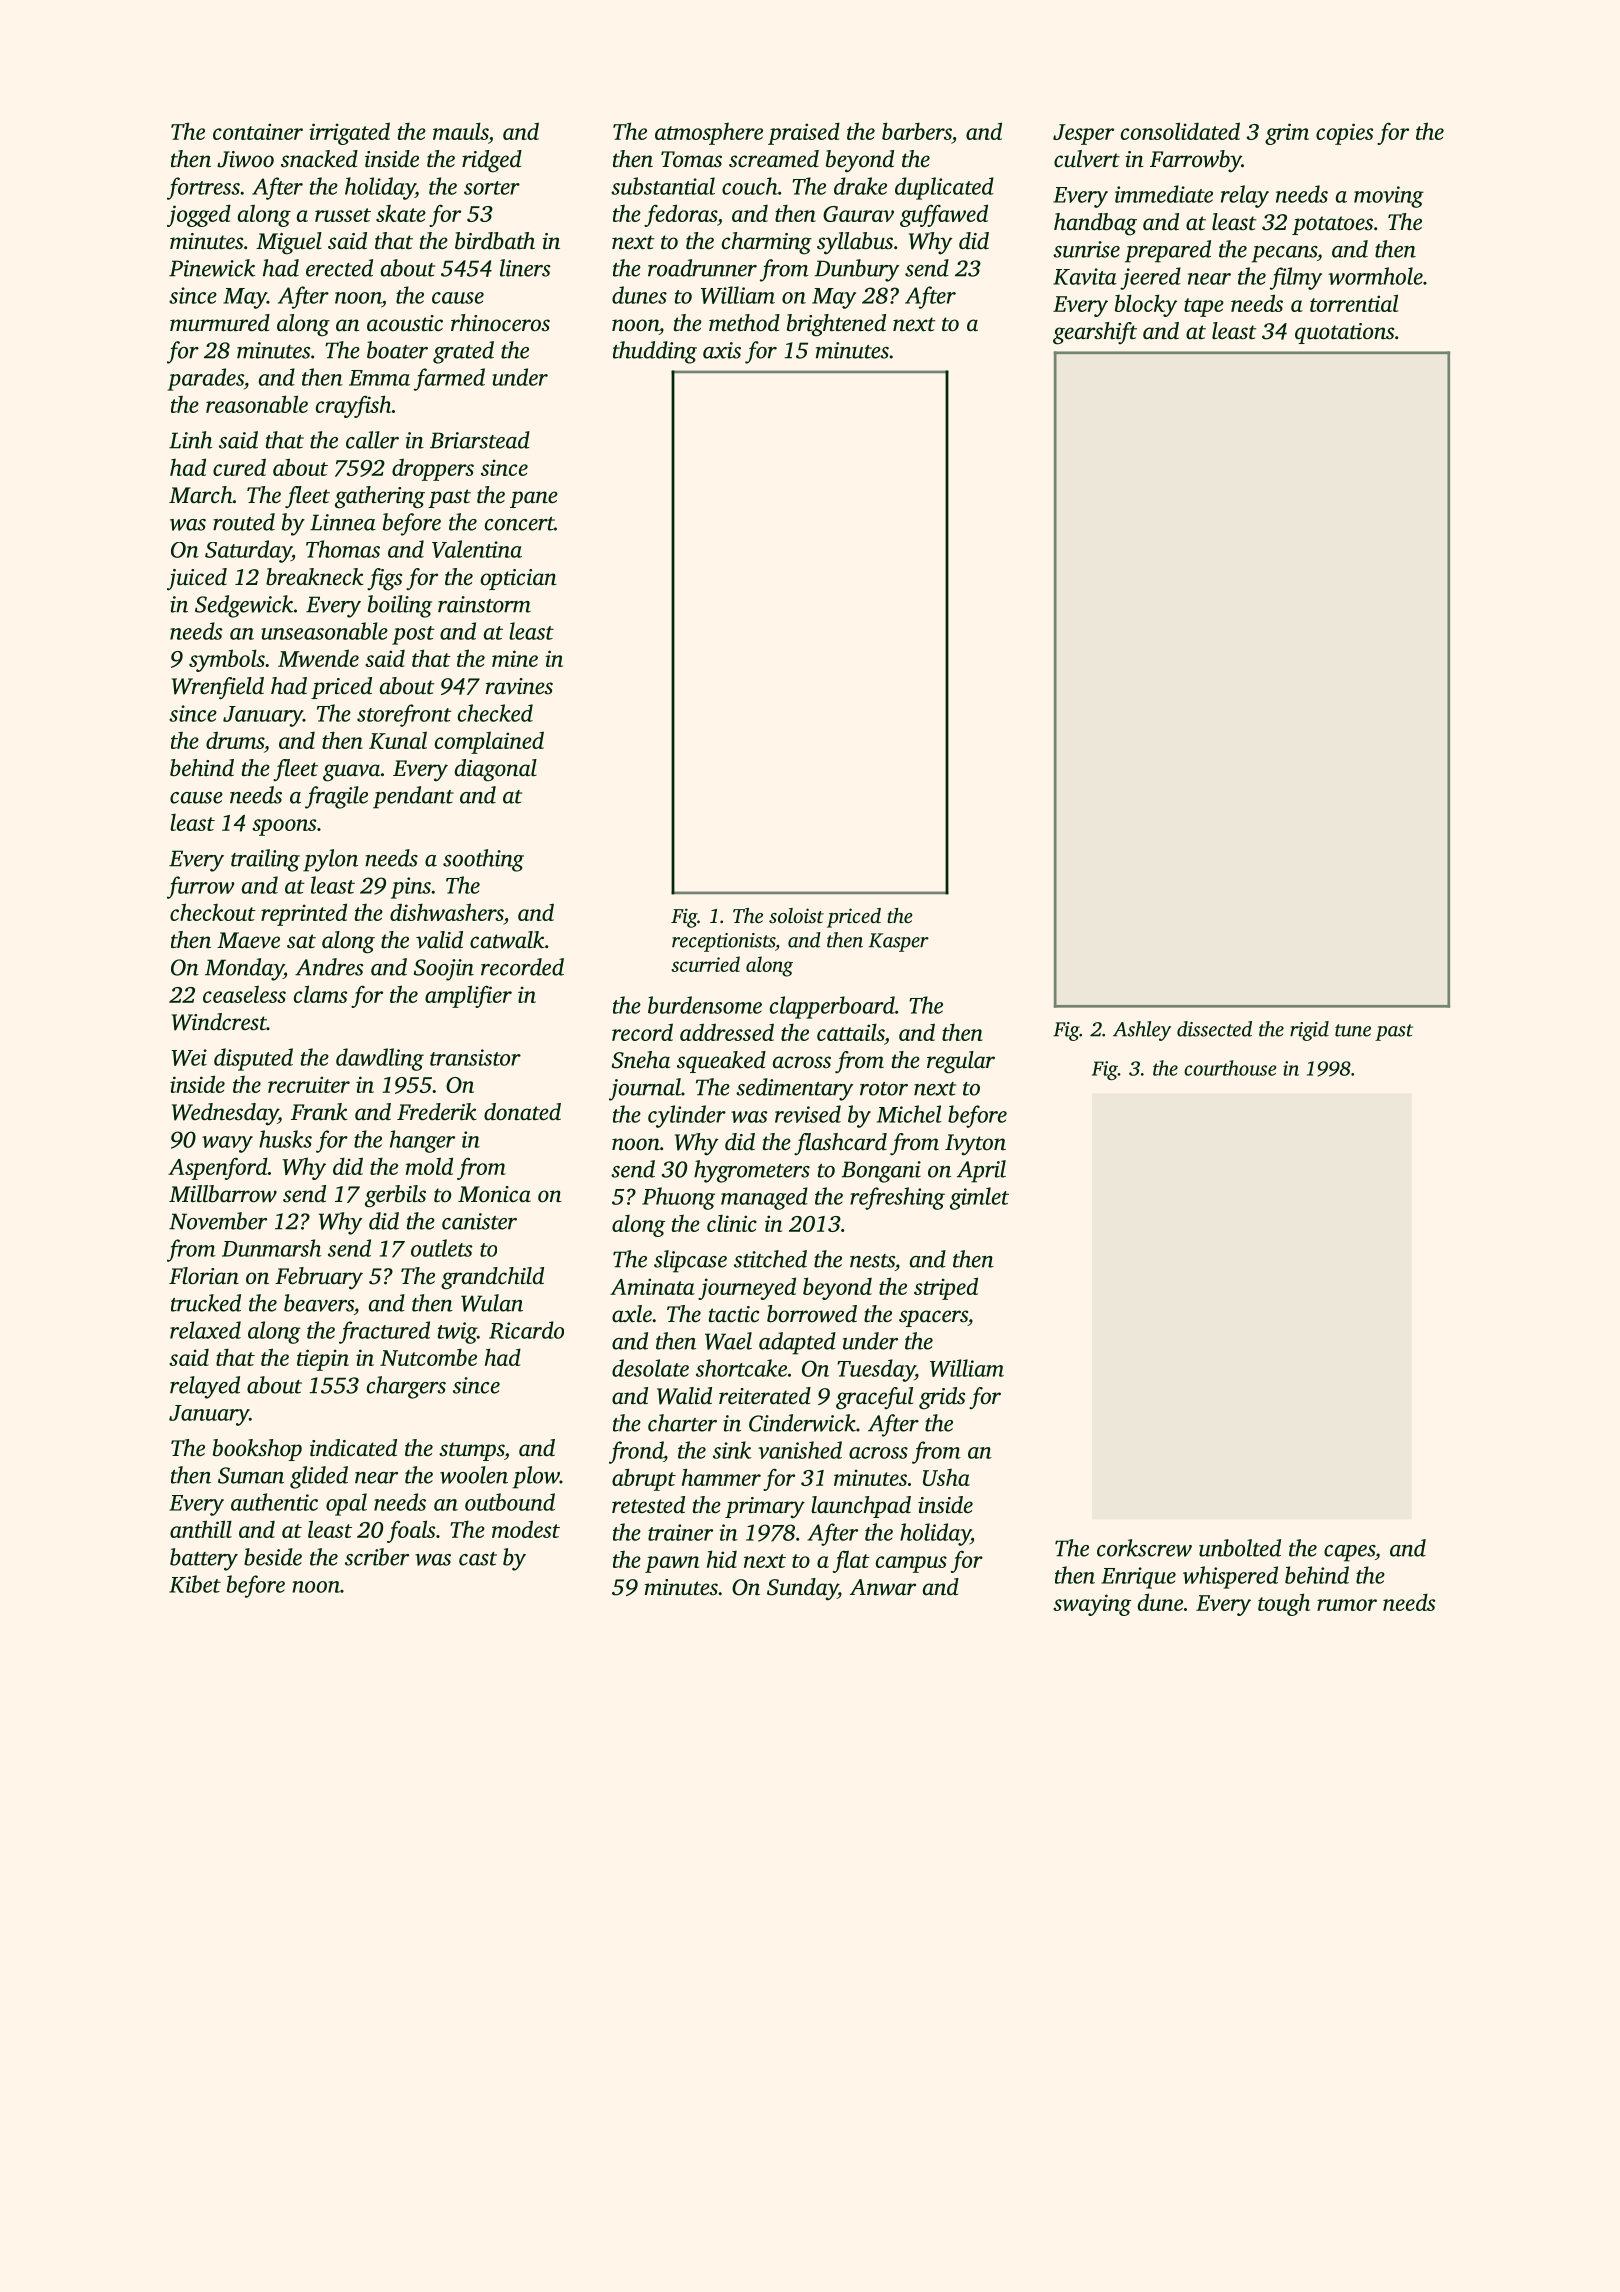  Describe the element at coordinates (1344, 333) in the document. I see `quotations` at that location.
